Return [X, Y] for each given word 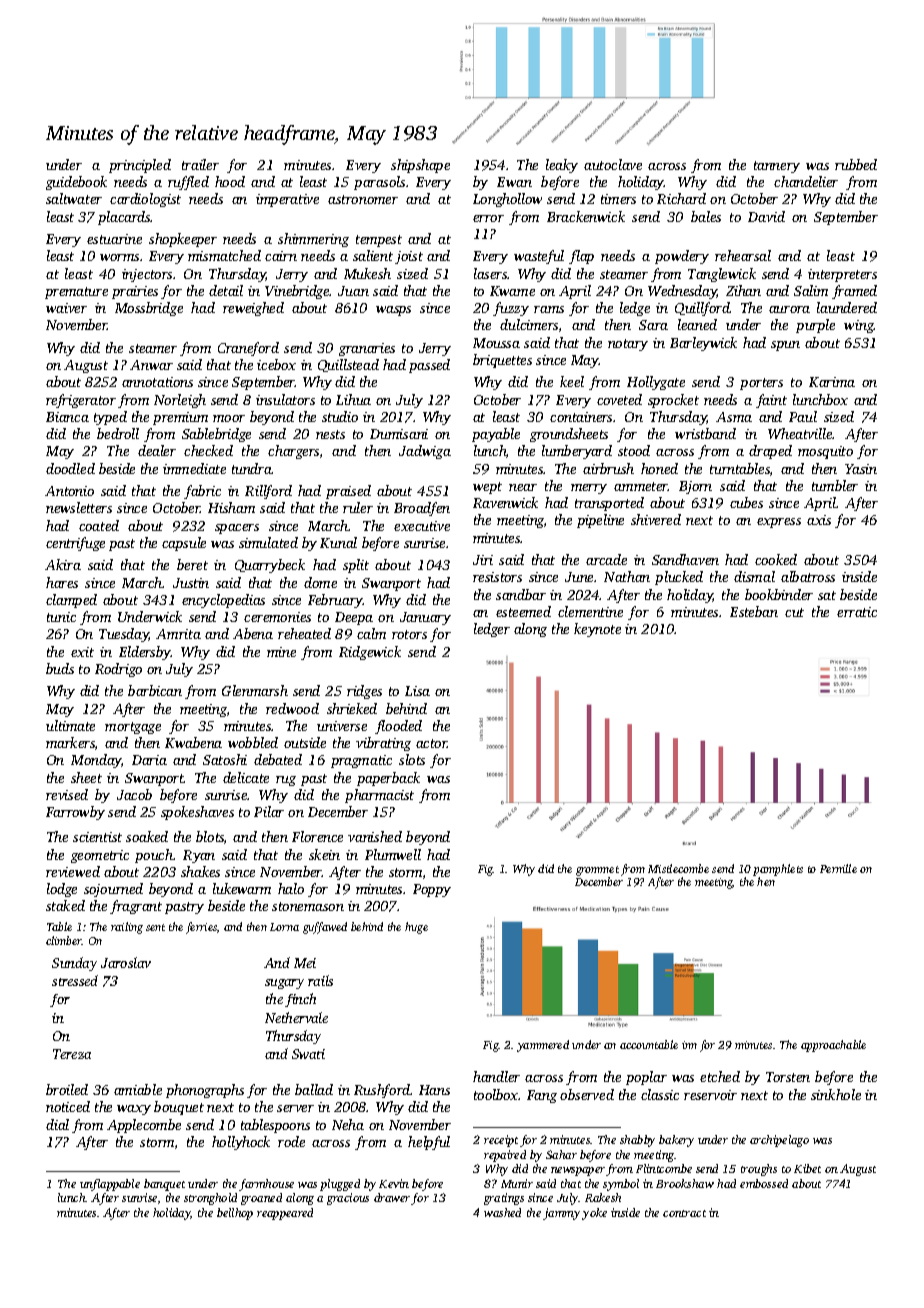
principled [140, 166]
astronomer [363, 199]
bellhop [235, 1214]
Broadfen [422, 509]
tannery [777, 167]
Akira [63, 564]
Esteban [754, 611]
